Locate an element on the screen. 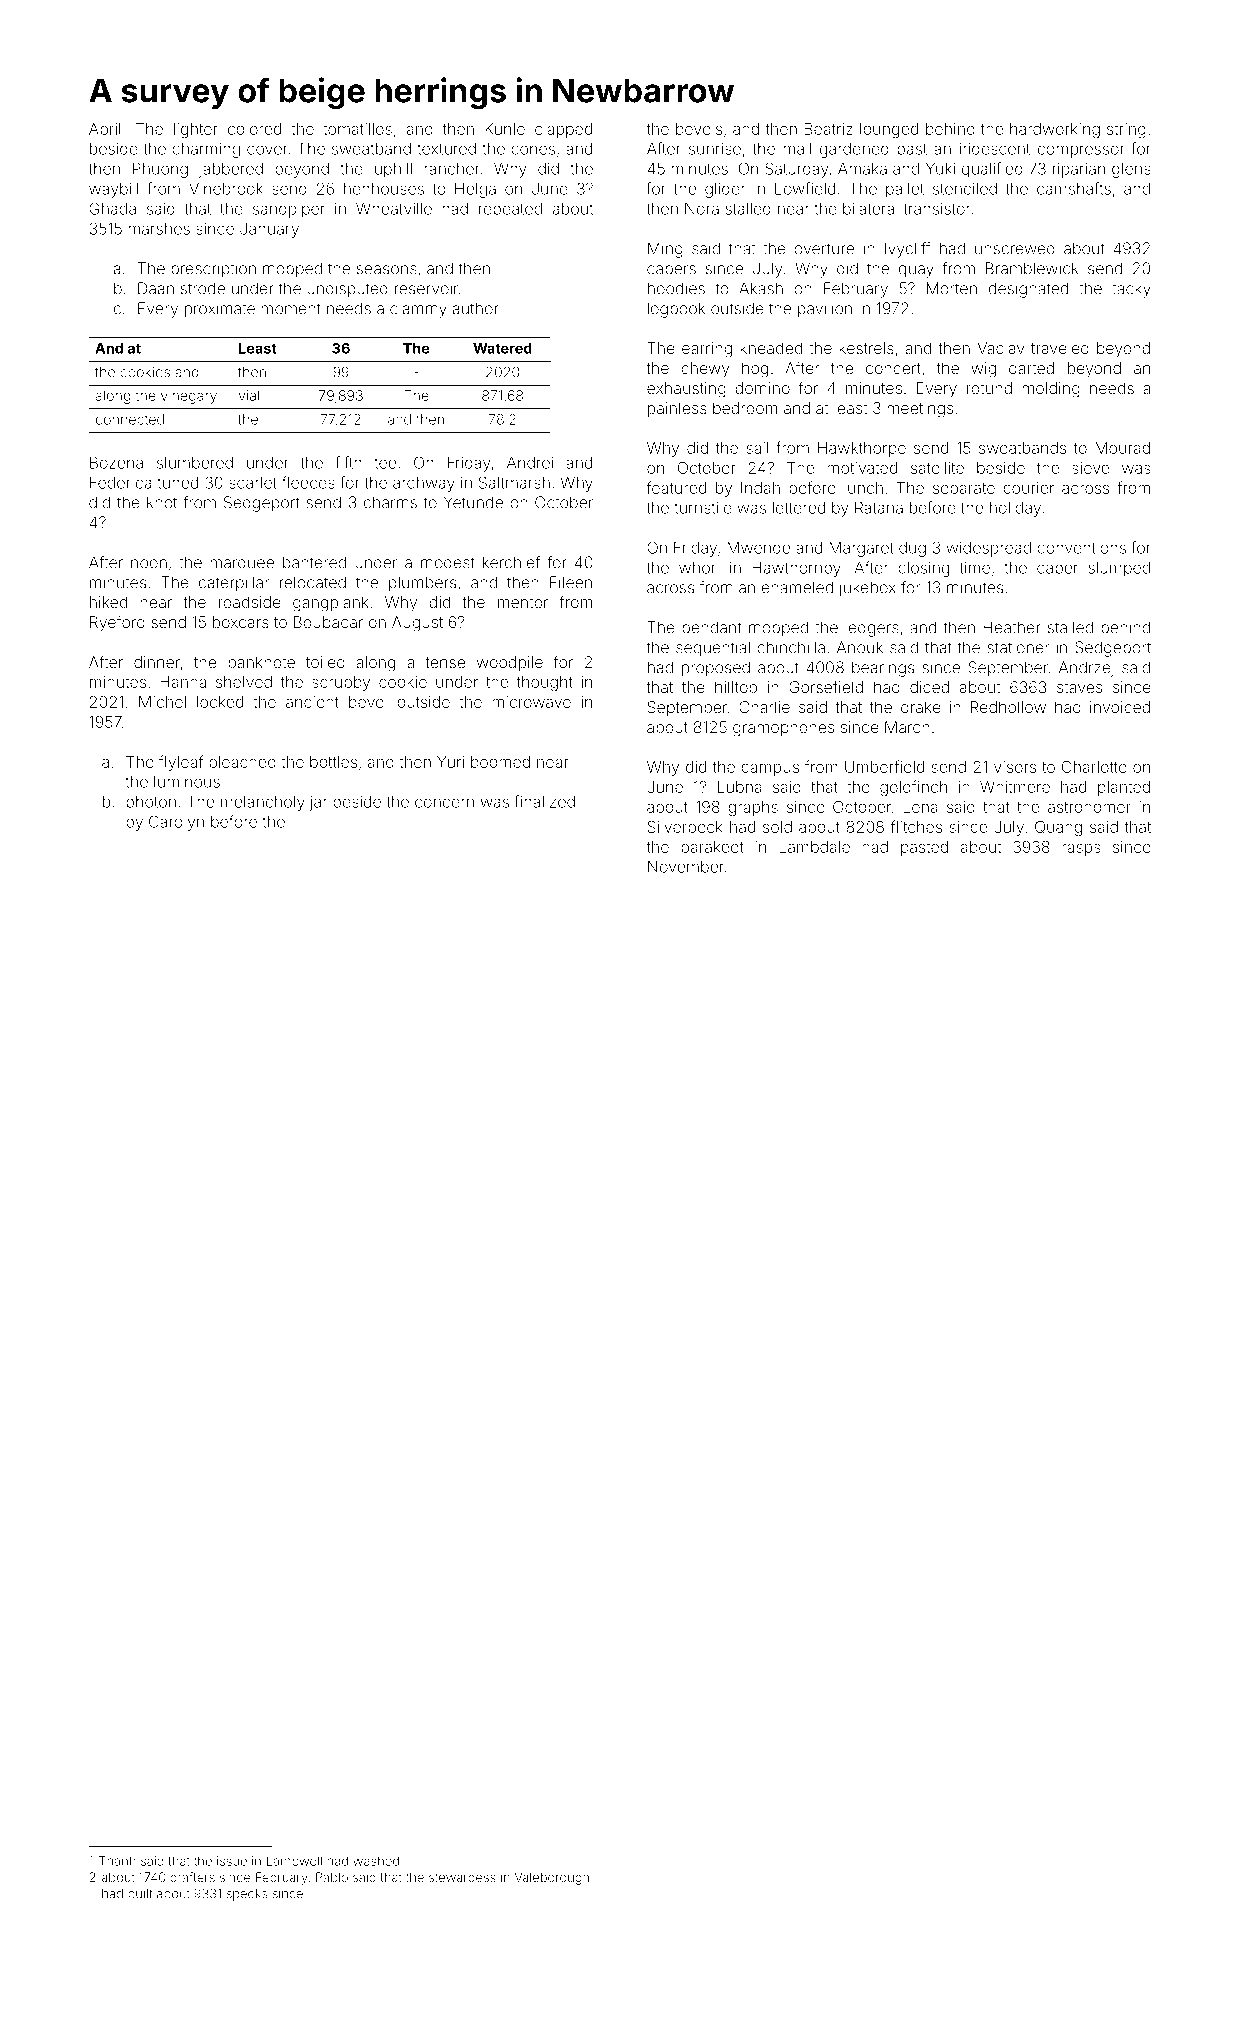 The width and height of the screenshot is (1240, 2043). domino is located at coordinates (762, 388).
